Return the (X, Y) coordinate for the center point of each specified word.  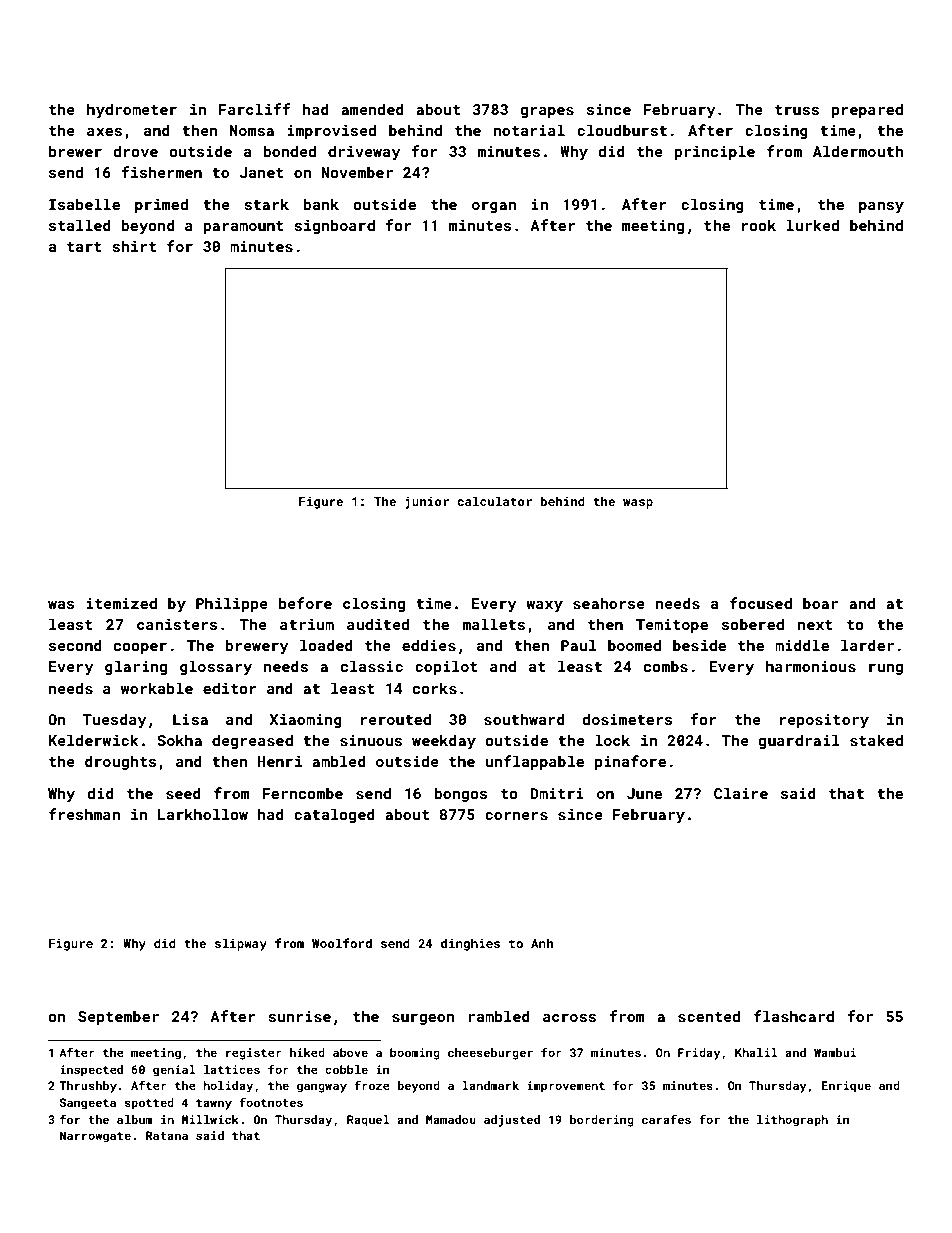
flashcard (794, 1016)
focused (761, 603)
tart (84, 247)
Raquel (368, 1121)
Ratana (167, 1135)
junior (427, 503)
